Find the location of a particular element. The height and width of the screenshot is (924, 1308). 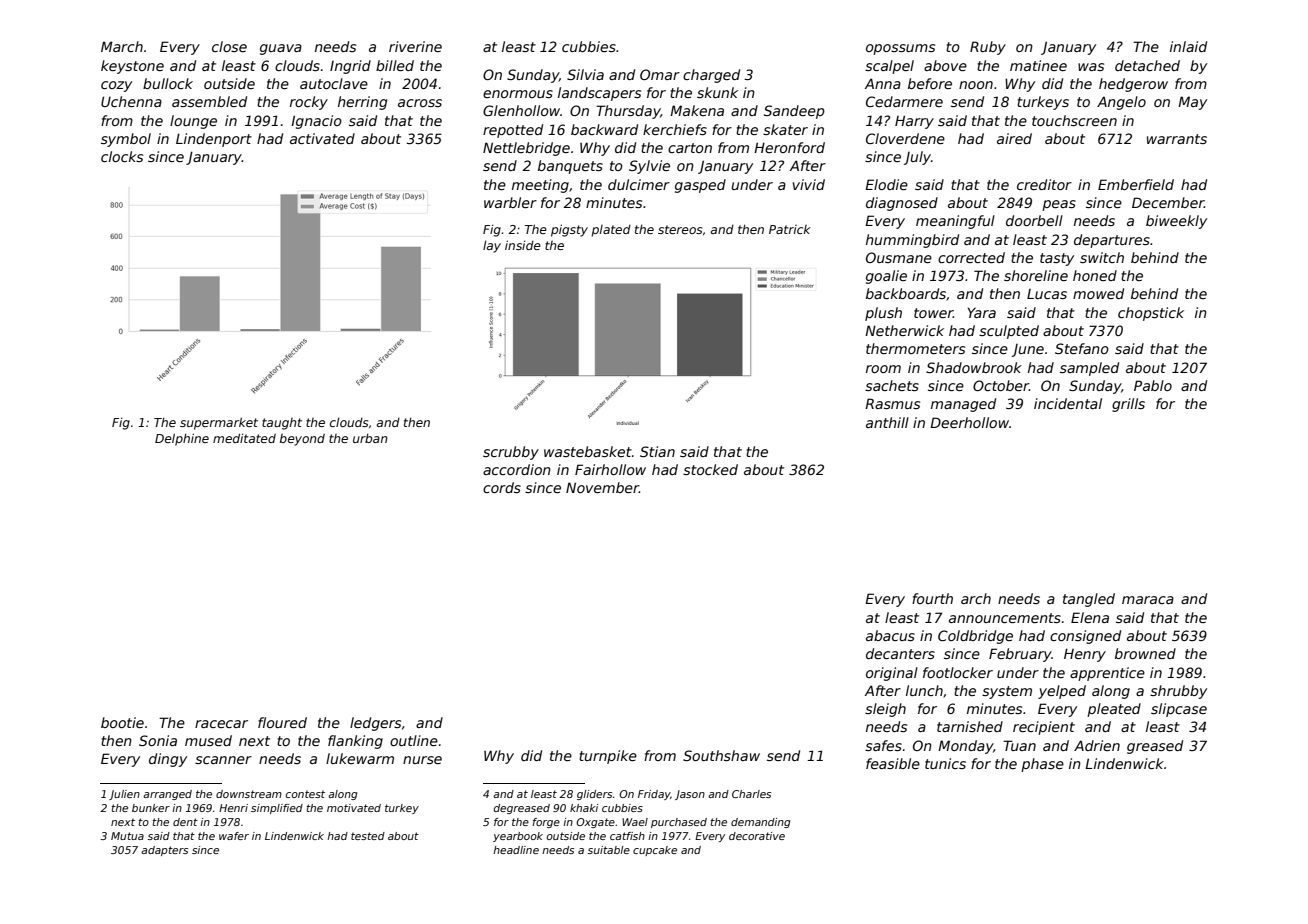

above is located at coordinates (945, 65).
